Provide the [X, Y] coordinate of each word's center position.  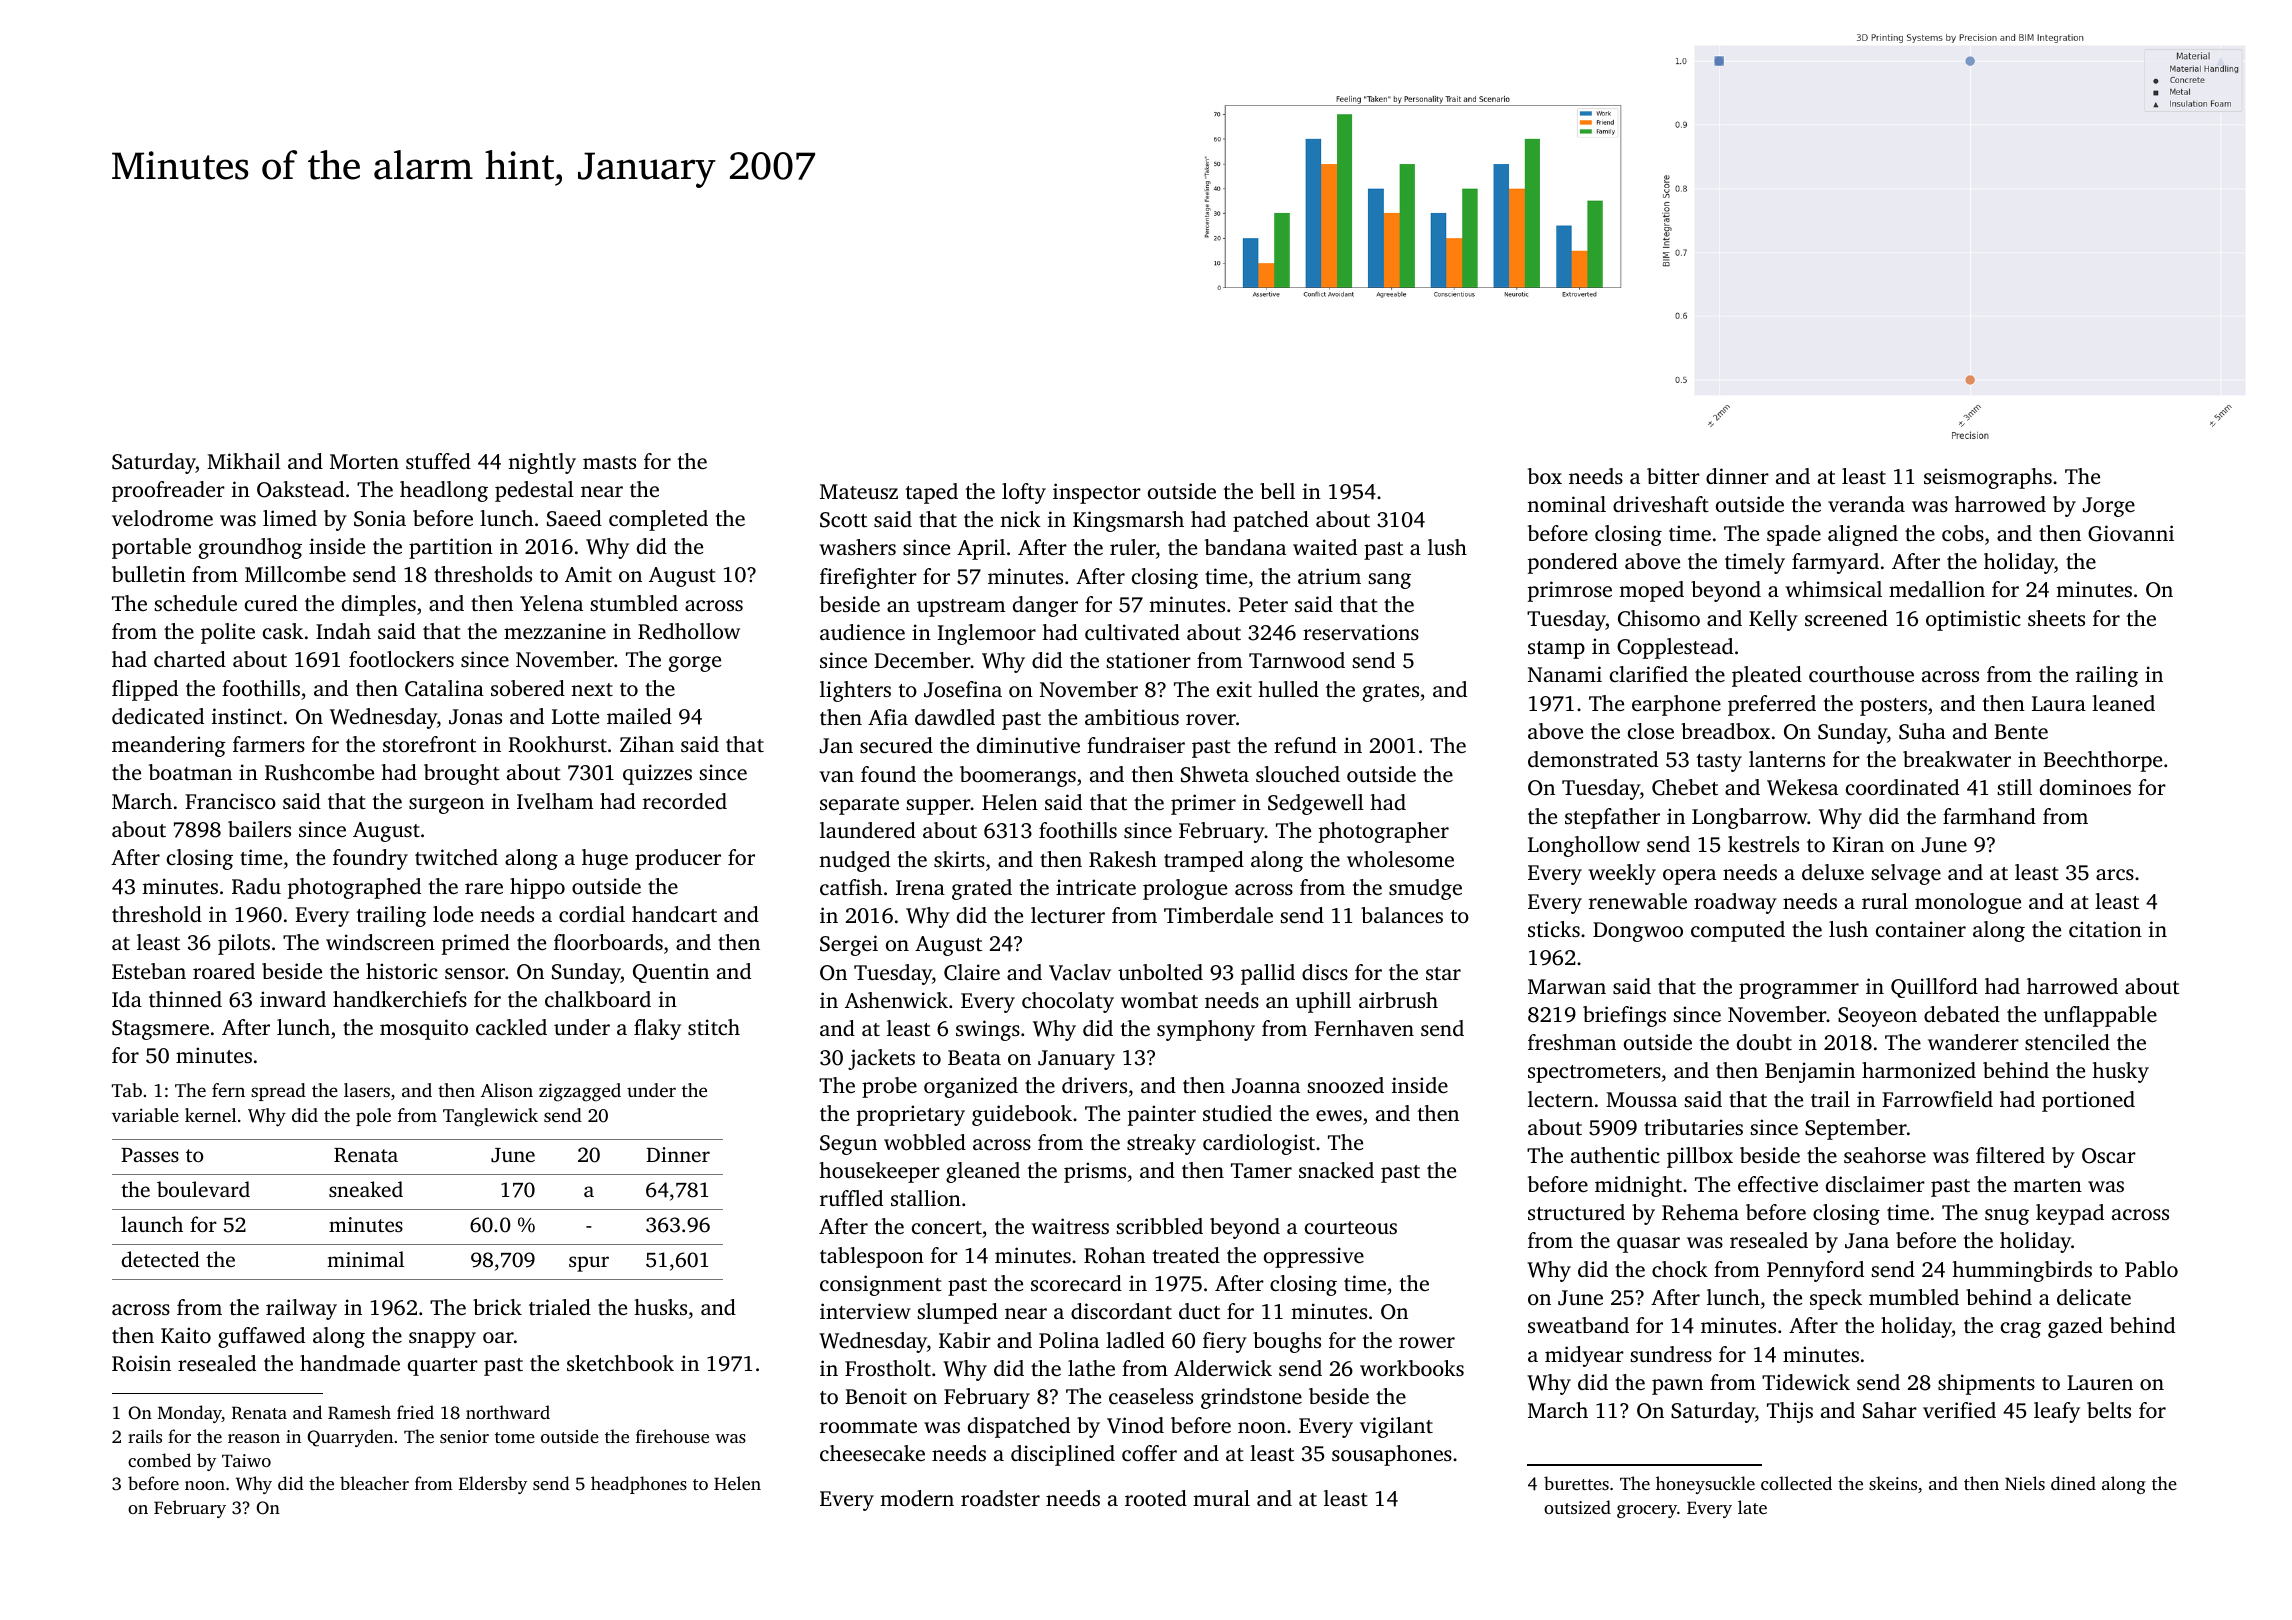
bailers [259, 829]
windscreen [380, 942]
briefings [1624, 1016]
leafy [2057, 1412]
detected [161, 1259]
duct [1199, 1311]
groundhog [250, 548]
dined [2073, 1483]
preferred [1772, 705]
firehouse [672, 1436]
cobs [1963, 533]
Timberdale [1218, 915]
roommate [868, 1426]
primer [1203, 804]
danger [1045, 606]
